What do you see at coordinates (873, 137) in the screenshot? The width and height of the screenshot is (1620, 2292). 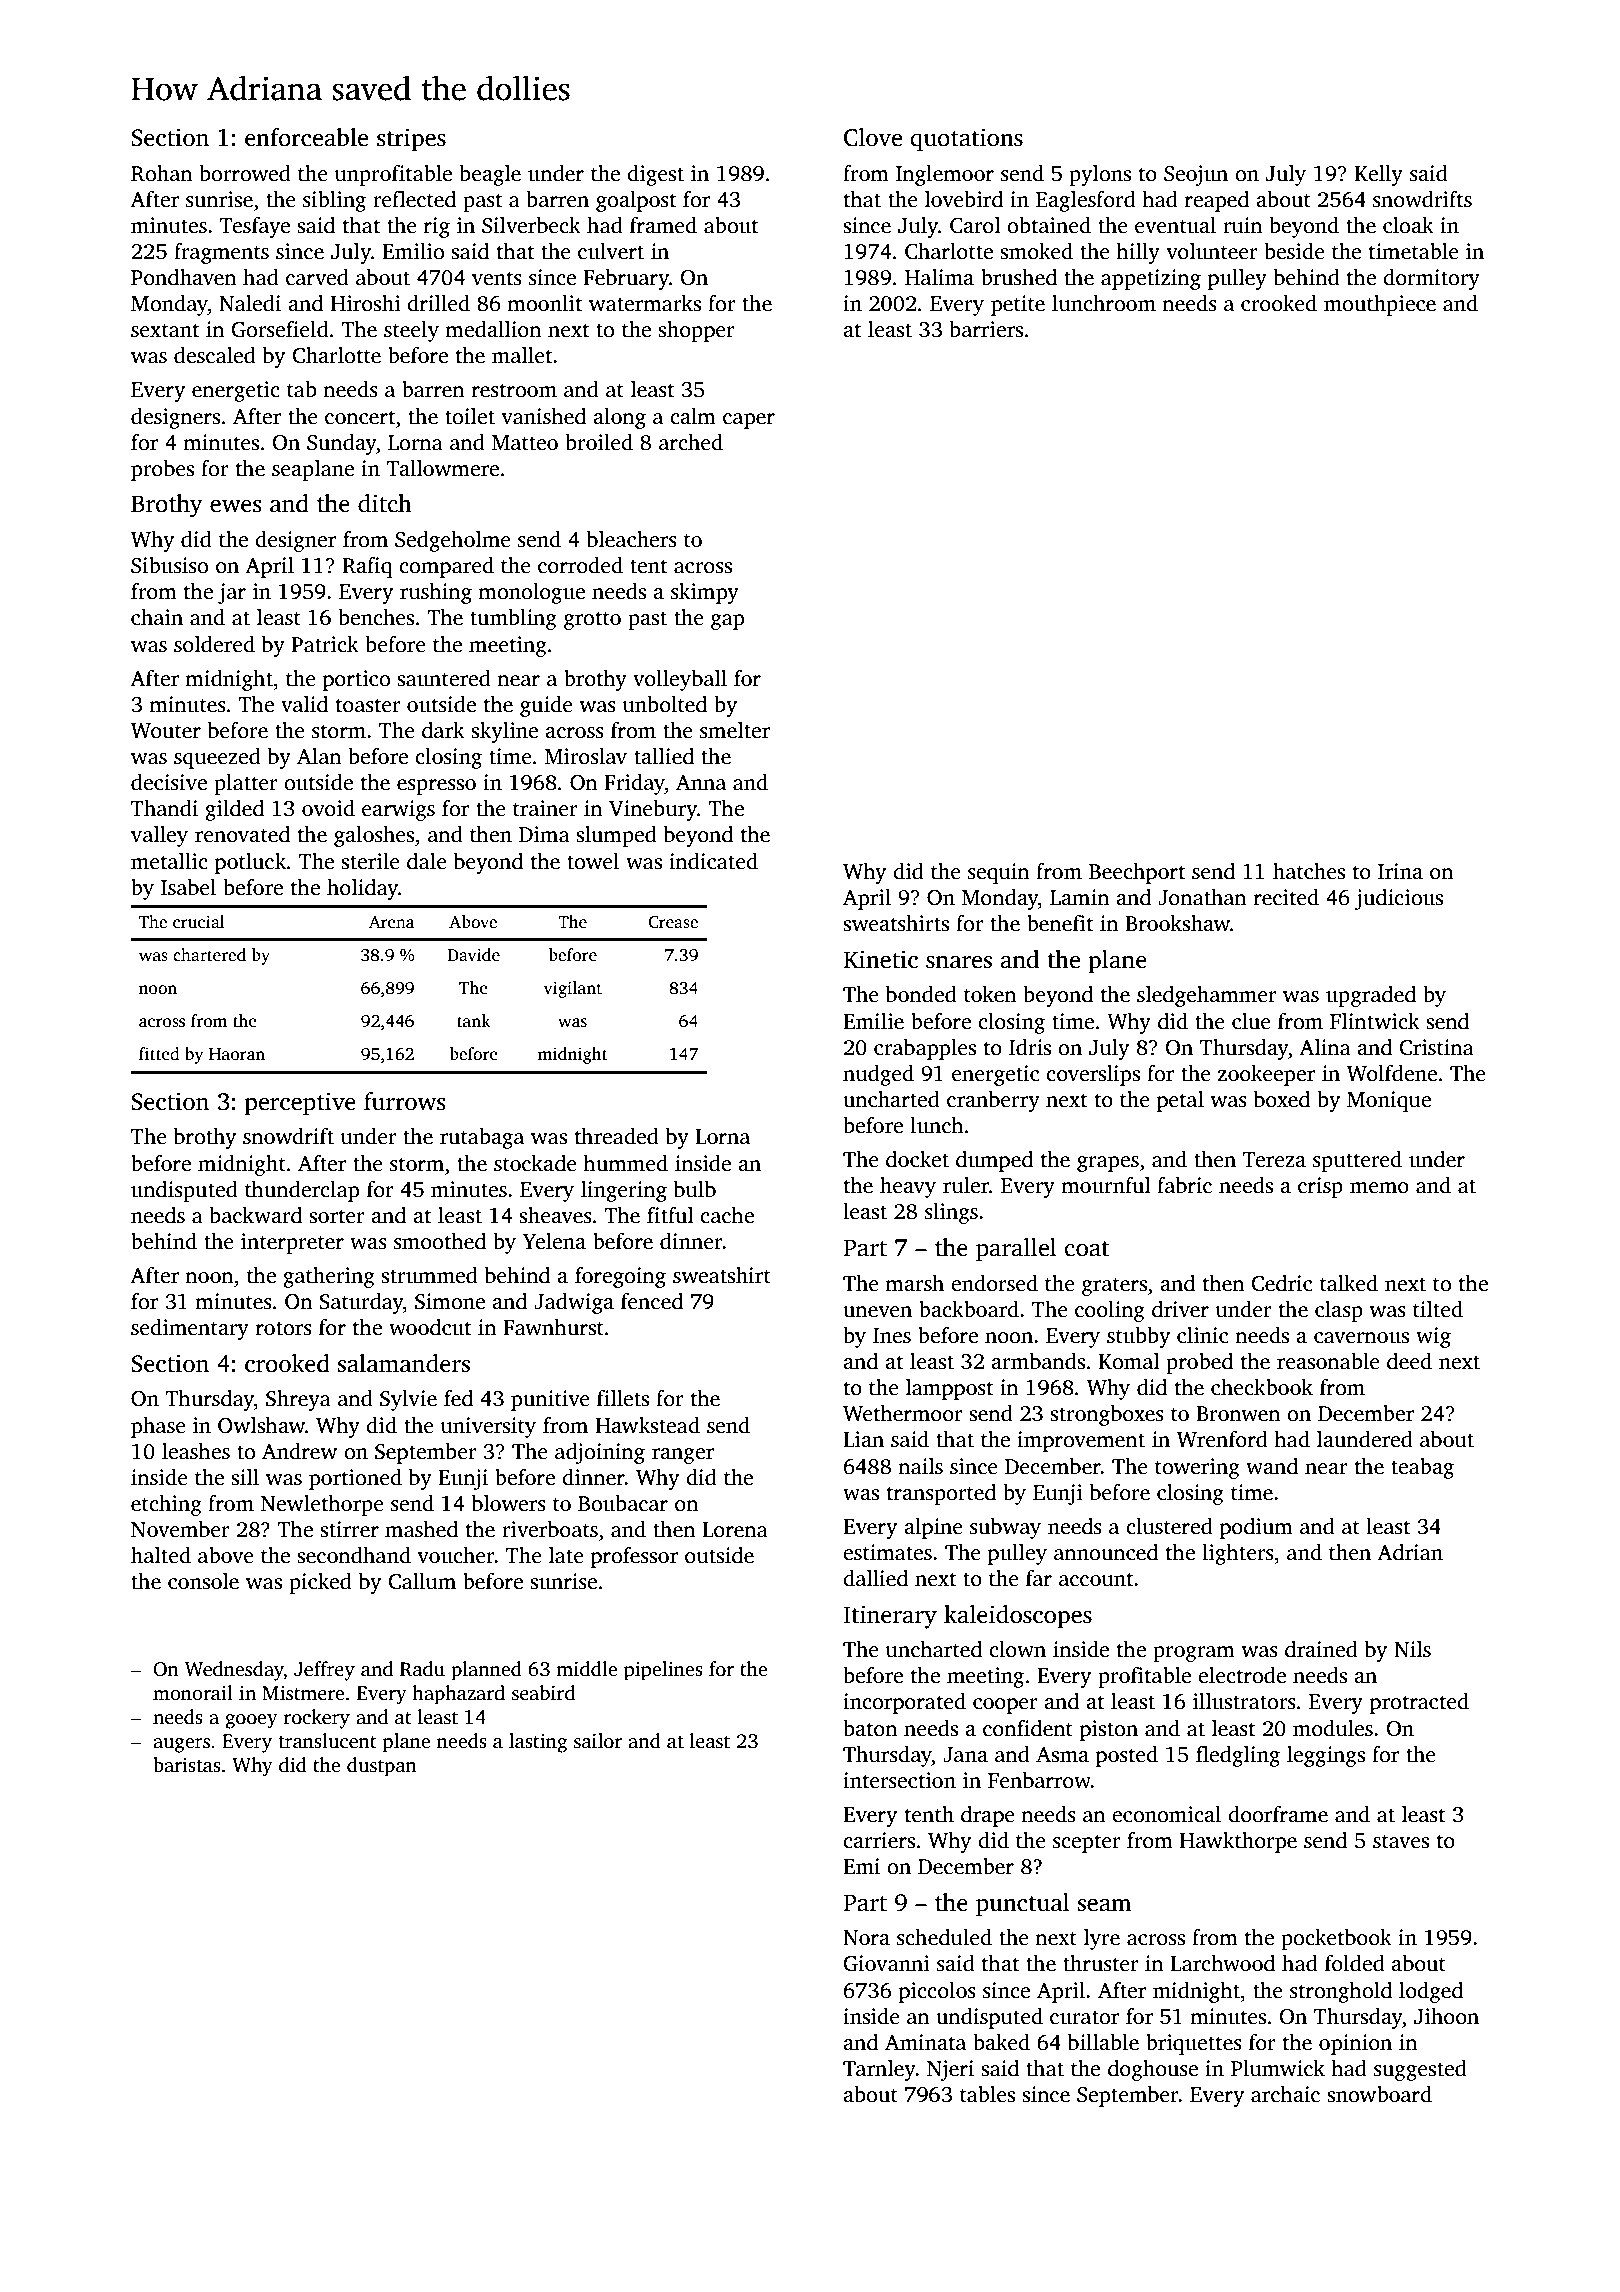 I see `Clove` at bounding box center [873, 137].
